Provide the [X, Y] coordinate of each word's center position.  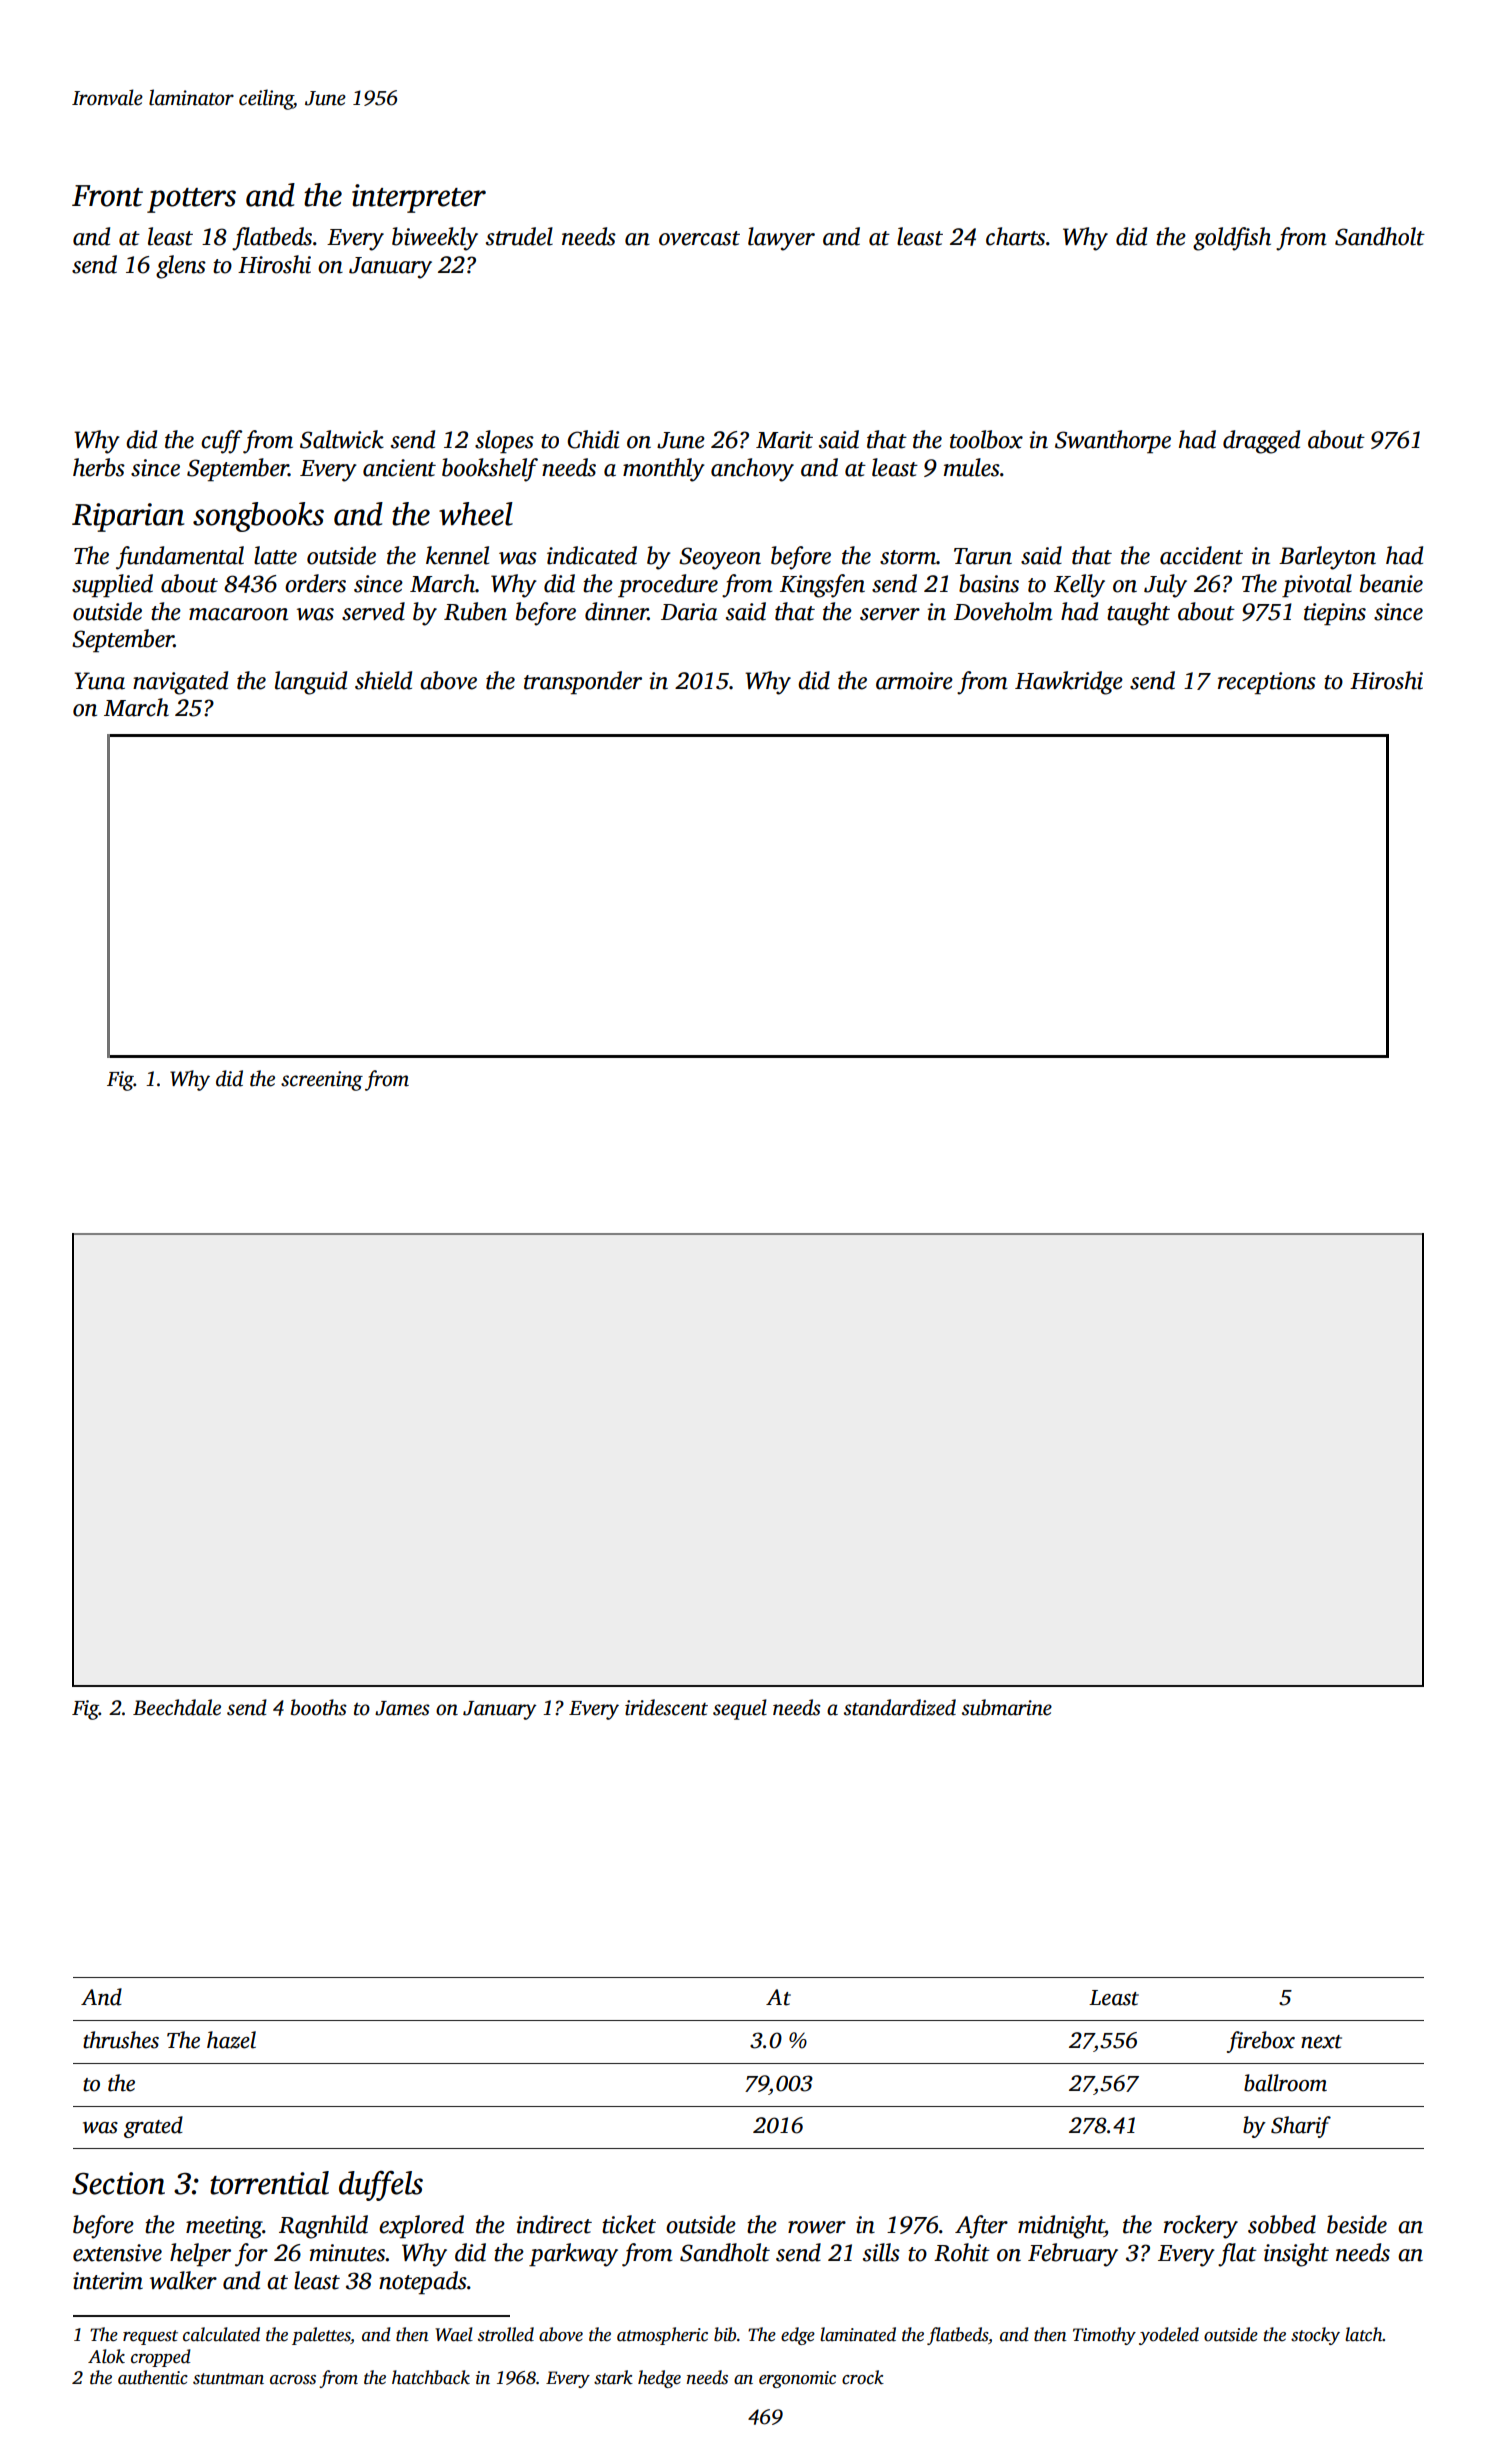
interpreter [419, 198]
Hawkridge [1069, 683]
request [150, 2337]
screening [322, 1081]
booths [319, 1707]
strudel [519, 236]
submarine [1007, 1707]
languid [311, 683]
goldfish [1232, 239]
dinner [616, 611]
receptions [1267, 683]
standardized [900, 1707]
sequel [740, 1709]
